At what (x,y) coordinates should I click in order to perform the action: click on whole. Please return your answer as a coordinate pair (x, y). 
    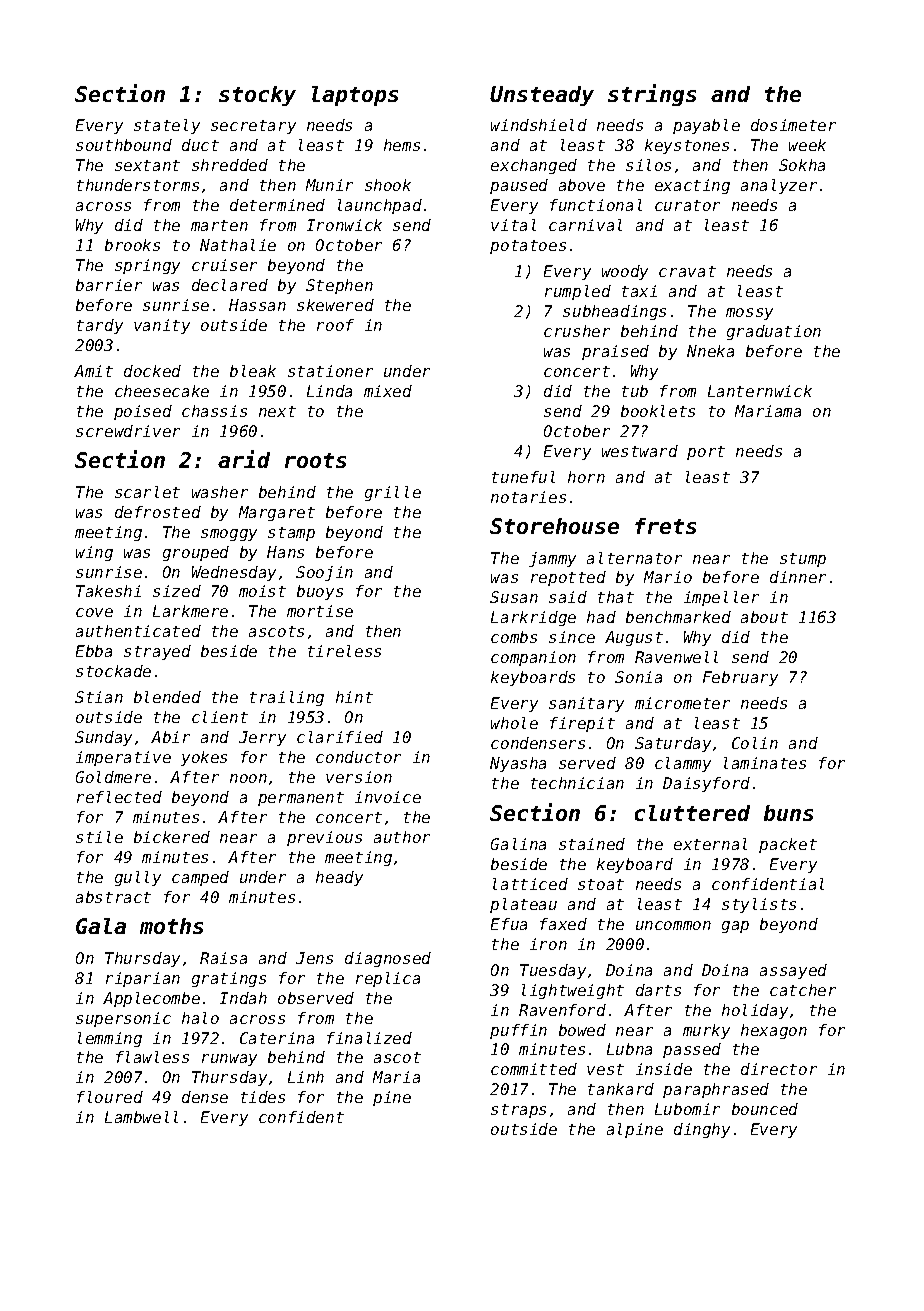
    Looking at the image, I should click on (514, 723).
